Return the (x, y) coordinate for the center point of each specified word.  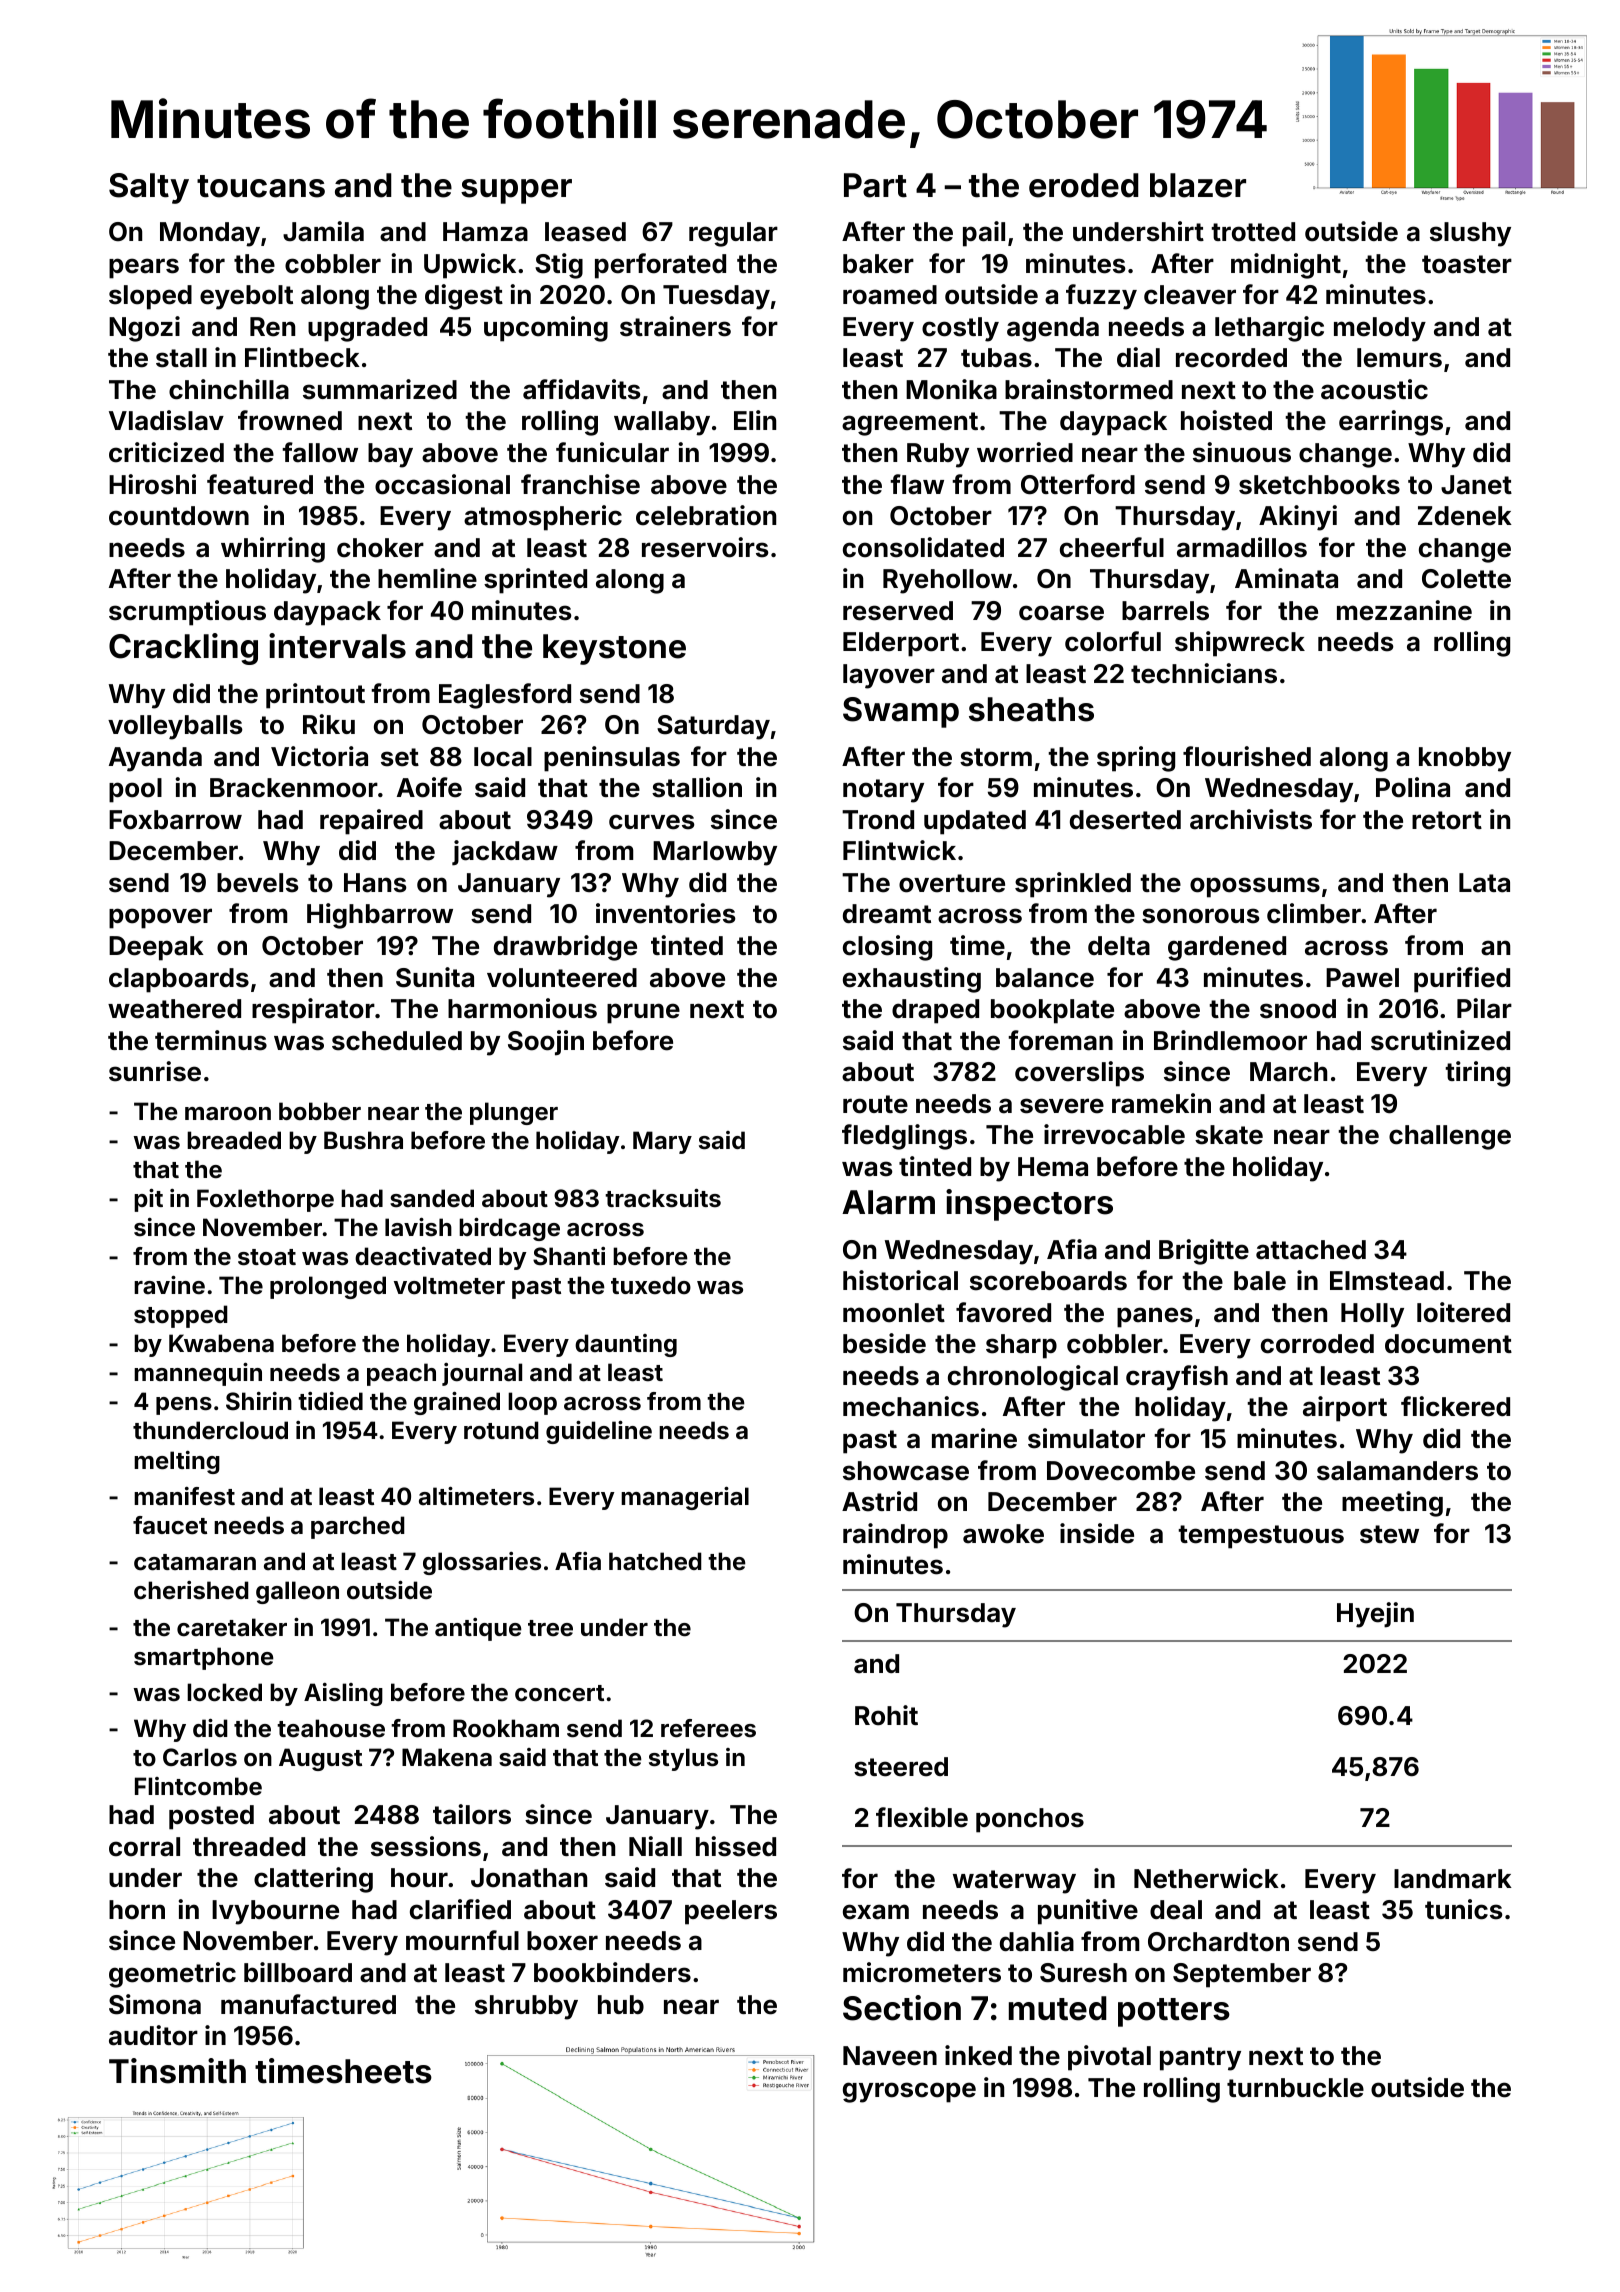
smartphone (204, 1658)
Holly (1372, 1315)
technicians (1204, 673)
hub (621, 2004)
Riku (329, 724)
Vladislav (166, 420)
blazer (1198, 185)
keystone (614, 649)
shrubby (526, 2007)
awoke (1003, 1534)
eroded (1084, 185)
